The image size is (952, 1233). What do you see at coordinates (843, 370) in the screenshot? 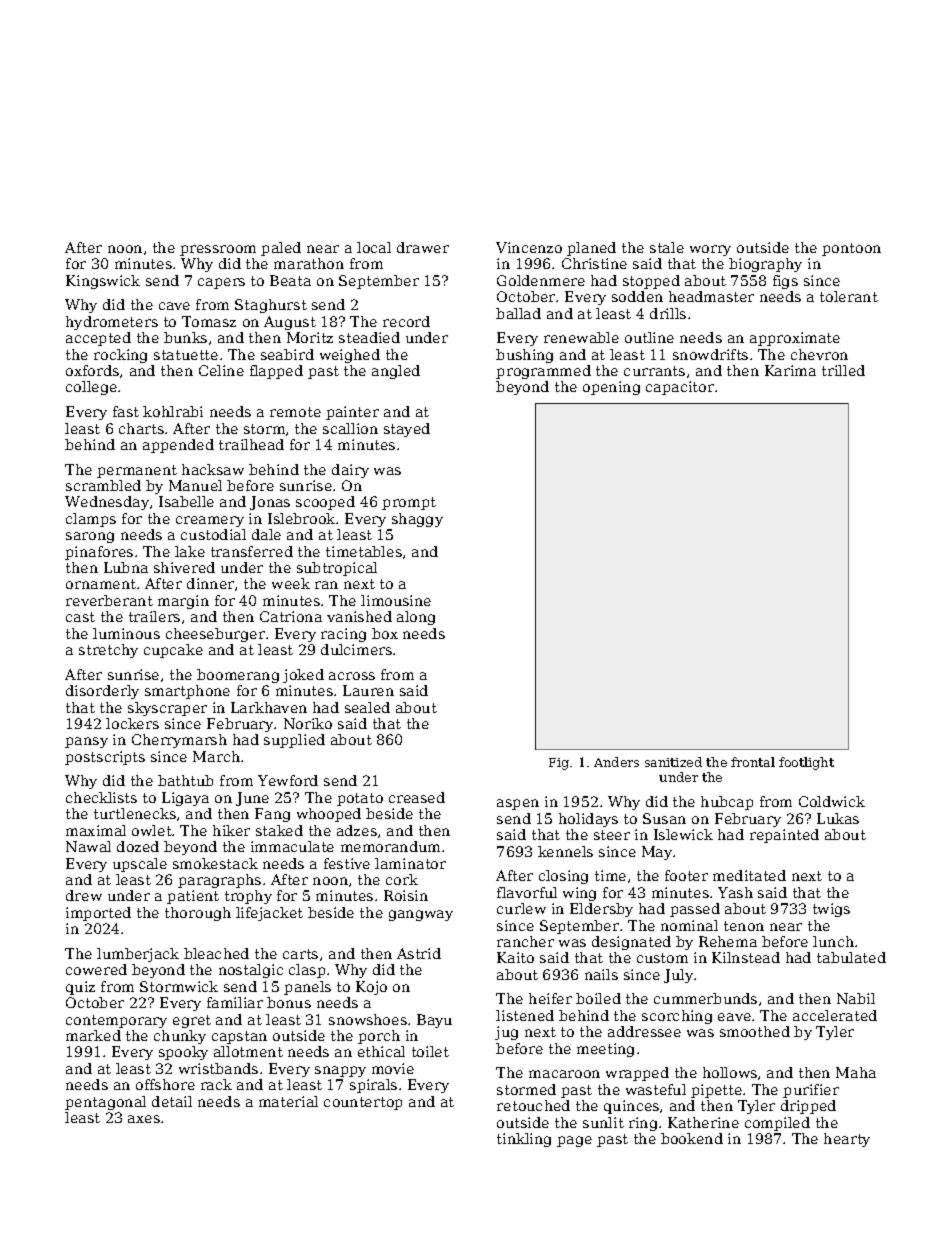
I see `trilled` at bounding box center [843, 370].
